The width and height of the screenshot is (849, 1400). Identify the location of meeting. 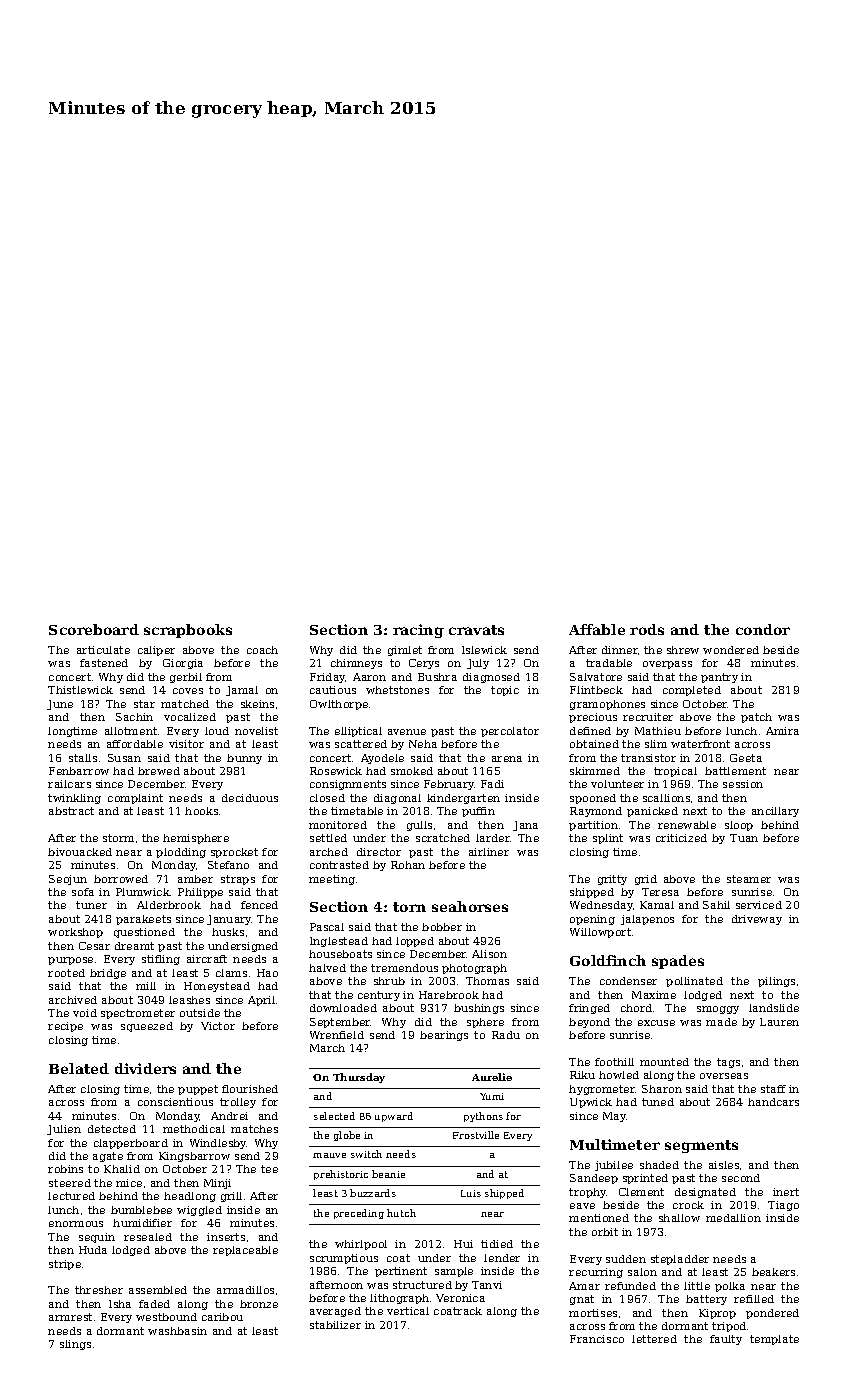
(332, 880).
